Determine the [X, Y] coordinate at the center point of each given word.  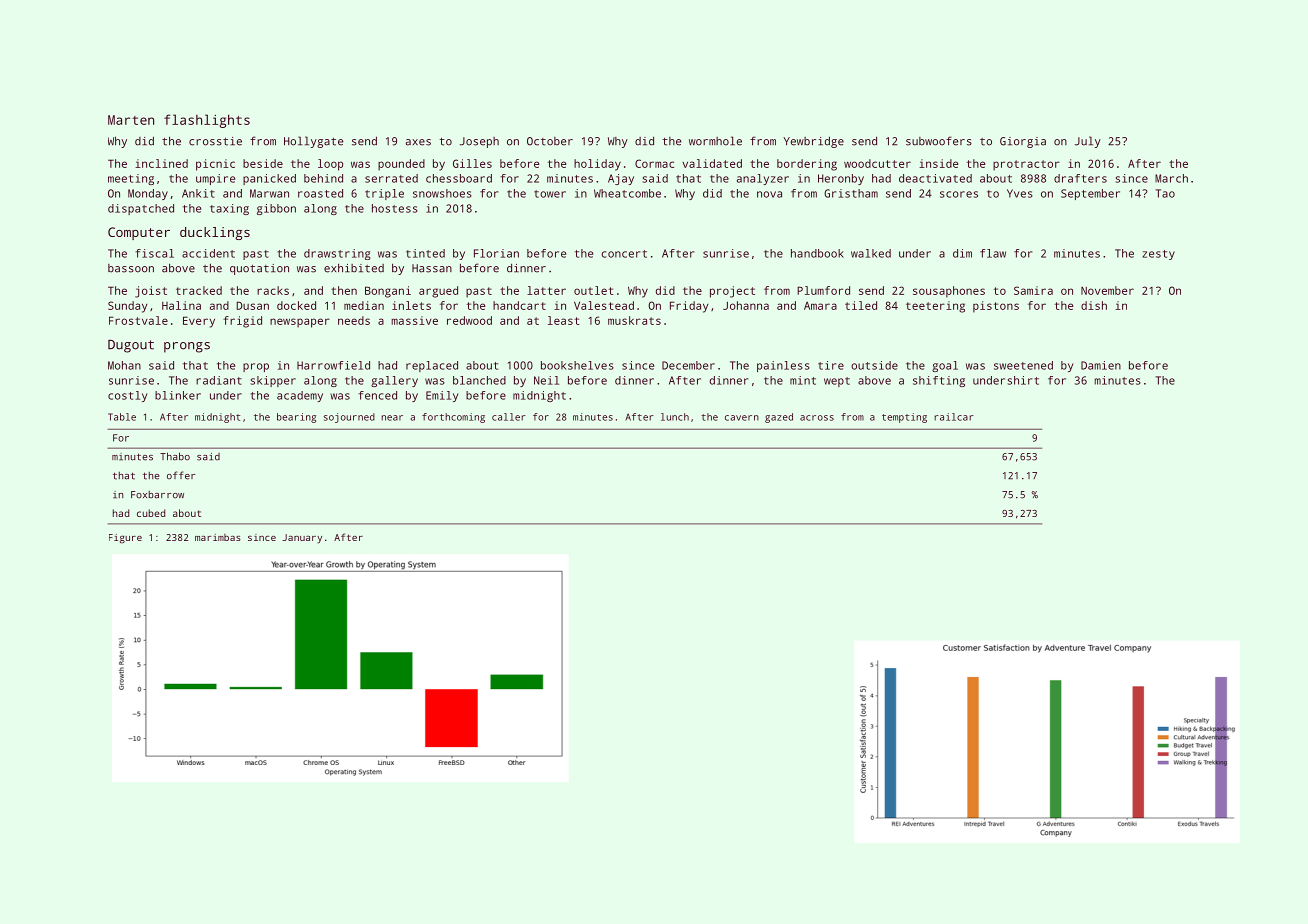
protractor [1026, 165]
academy [300, 396]
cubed [151, 513]
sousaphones [949, 292]
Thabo [175, 456]
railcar [954, 417]
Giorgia [1023, 142]
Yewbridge [813, 142]
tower [550, 194]
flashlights [207, 121]
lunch [675, 417]
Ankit [198, 193]
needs [354, 320]
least [564, 320]
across [817, 418]
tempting [904, 418]
